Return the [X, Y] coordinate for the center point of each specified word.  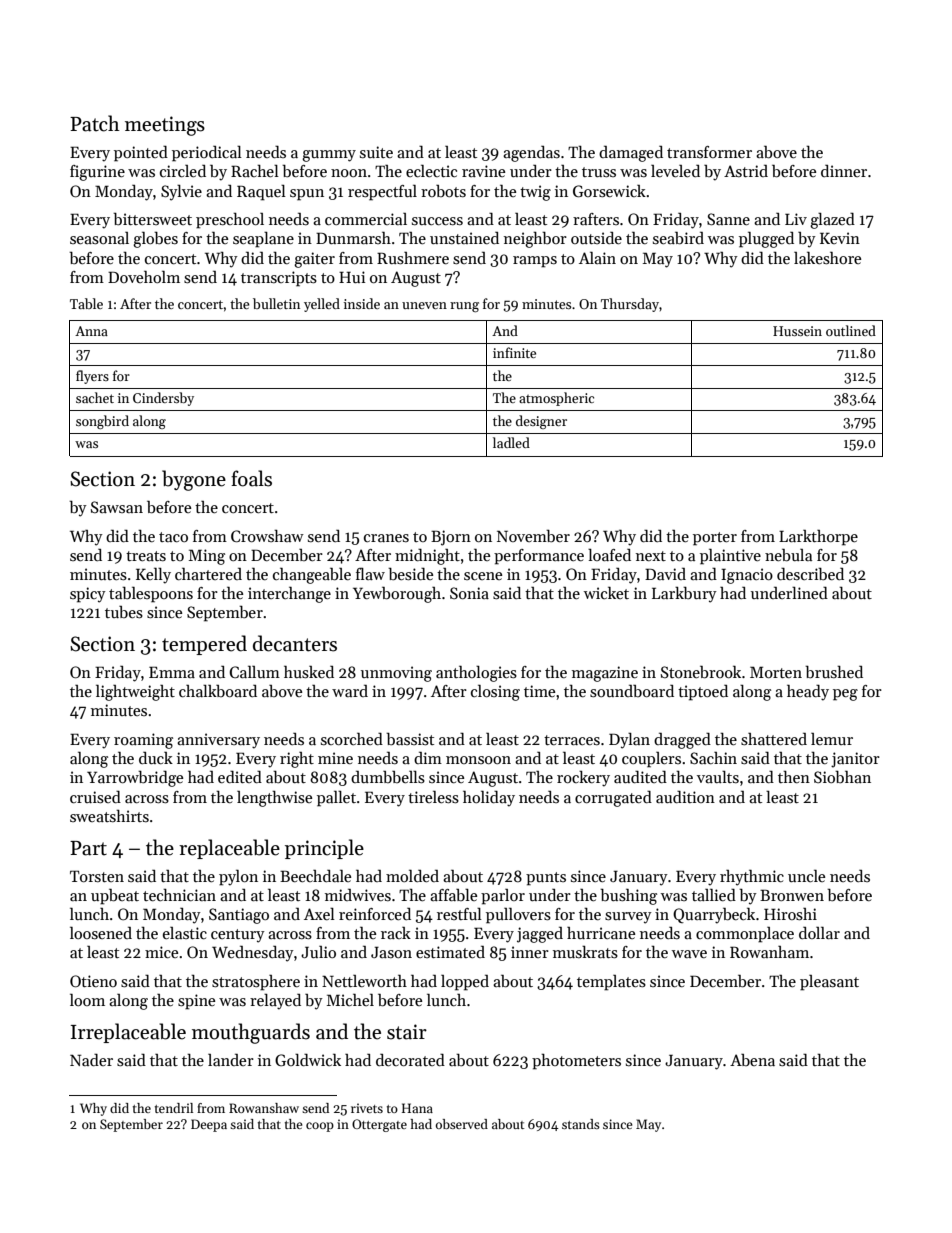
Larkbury [684, 595]
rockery [583, 779]
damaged [631, 153]
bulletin [276, 303]
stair [407, 1032]
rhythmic [752, 877]
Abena [752, 1059]
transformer [709, 152]
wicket [606, 593]
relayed [275, 1001]
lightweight [135, 692]
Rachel [255, 171]
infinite [514, 352]
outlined [851, 330]
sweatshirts [109, 816]
